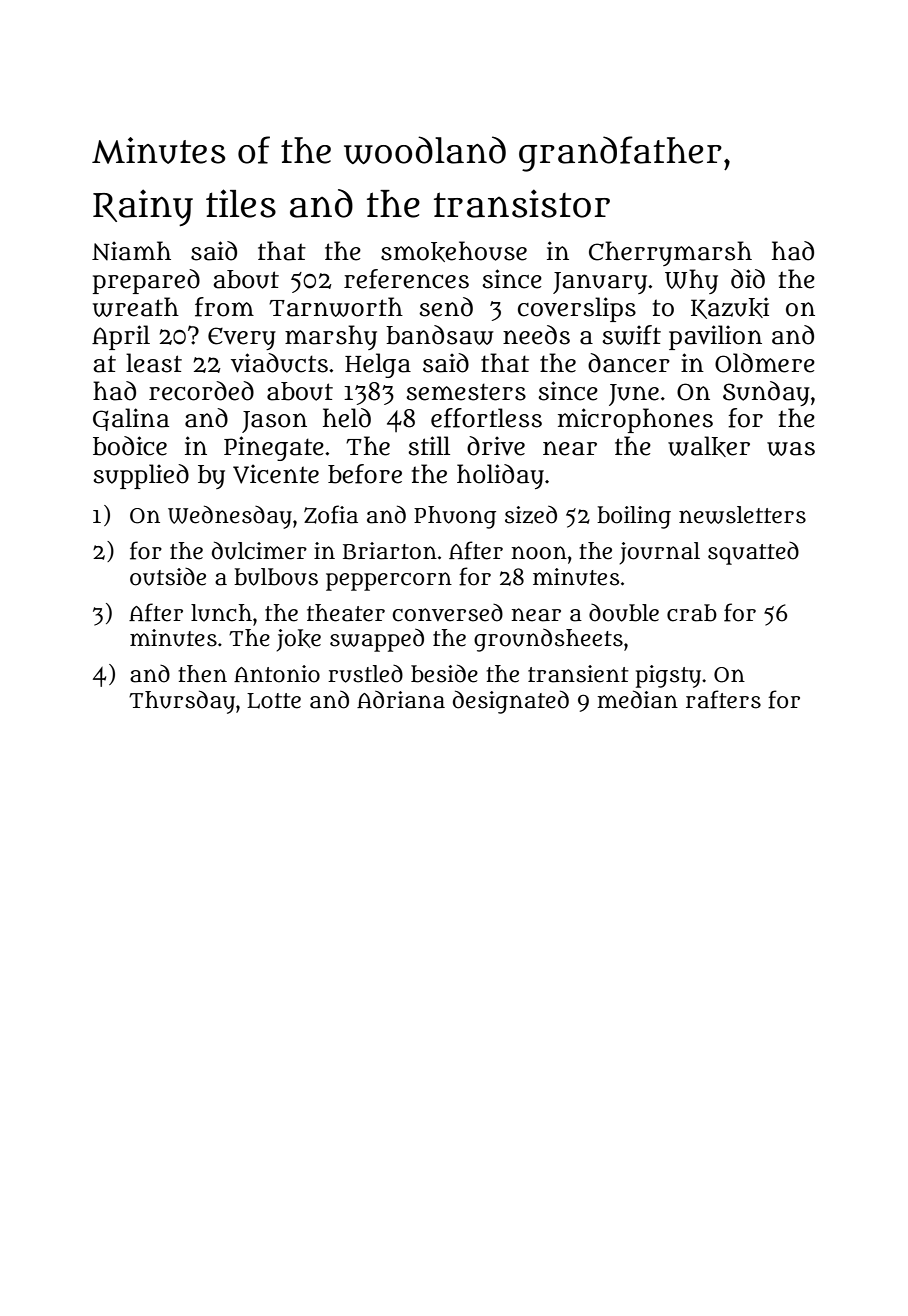  What do you see at coordinates (522, 203) in the document?
I see `transistor` at bounding box center [522, 203].
